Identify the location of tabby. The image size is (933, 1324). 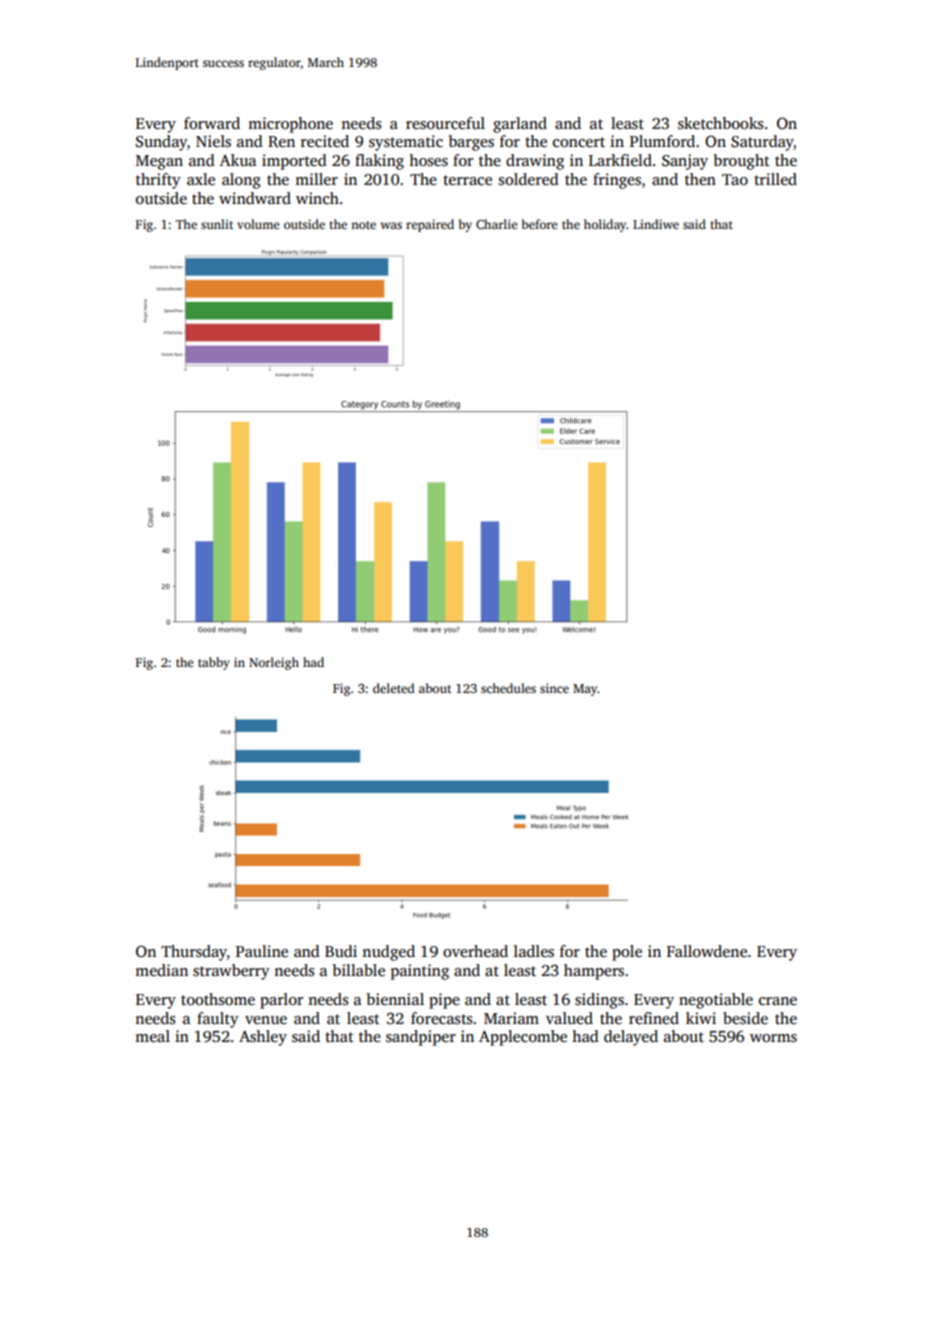
(214, 663).
